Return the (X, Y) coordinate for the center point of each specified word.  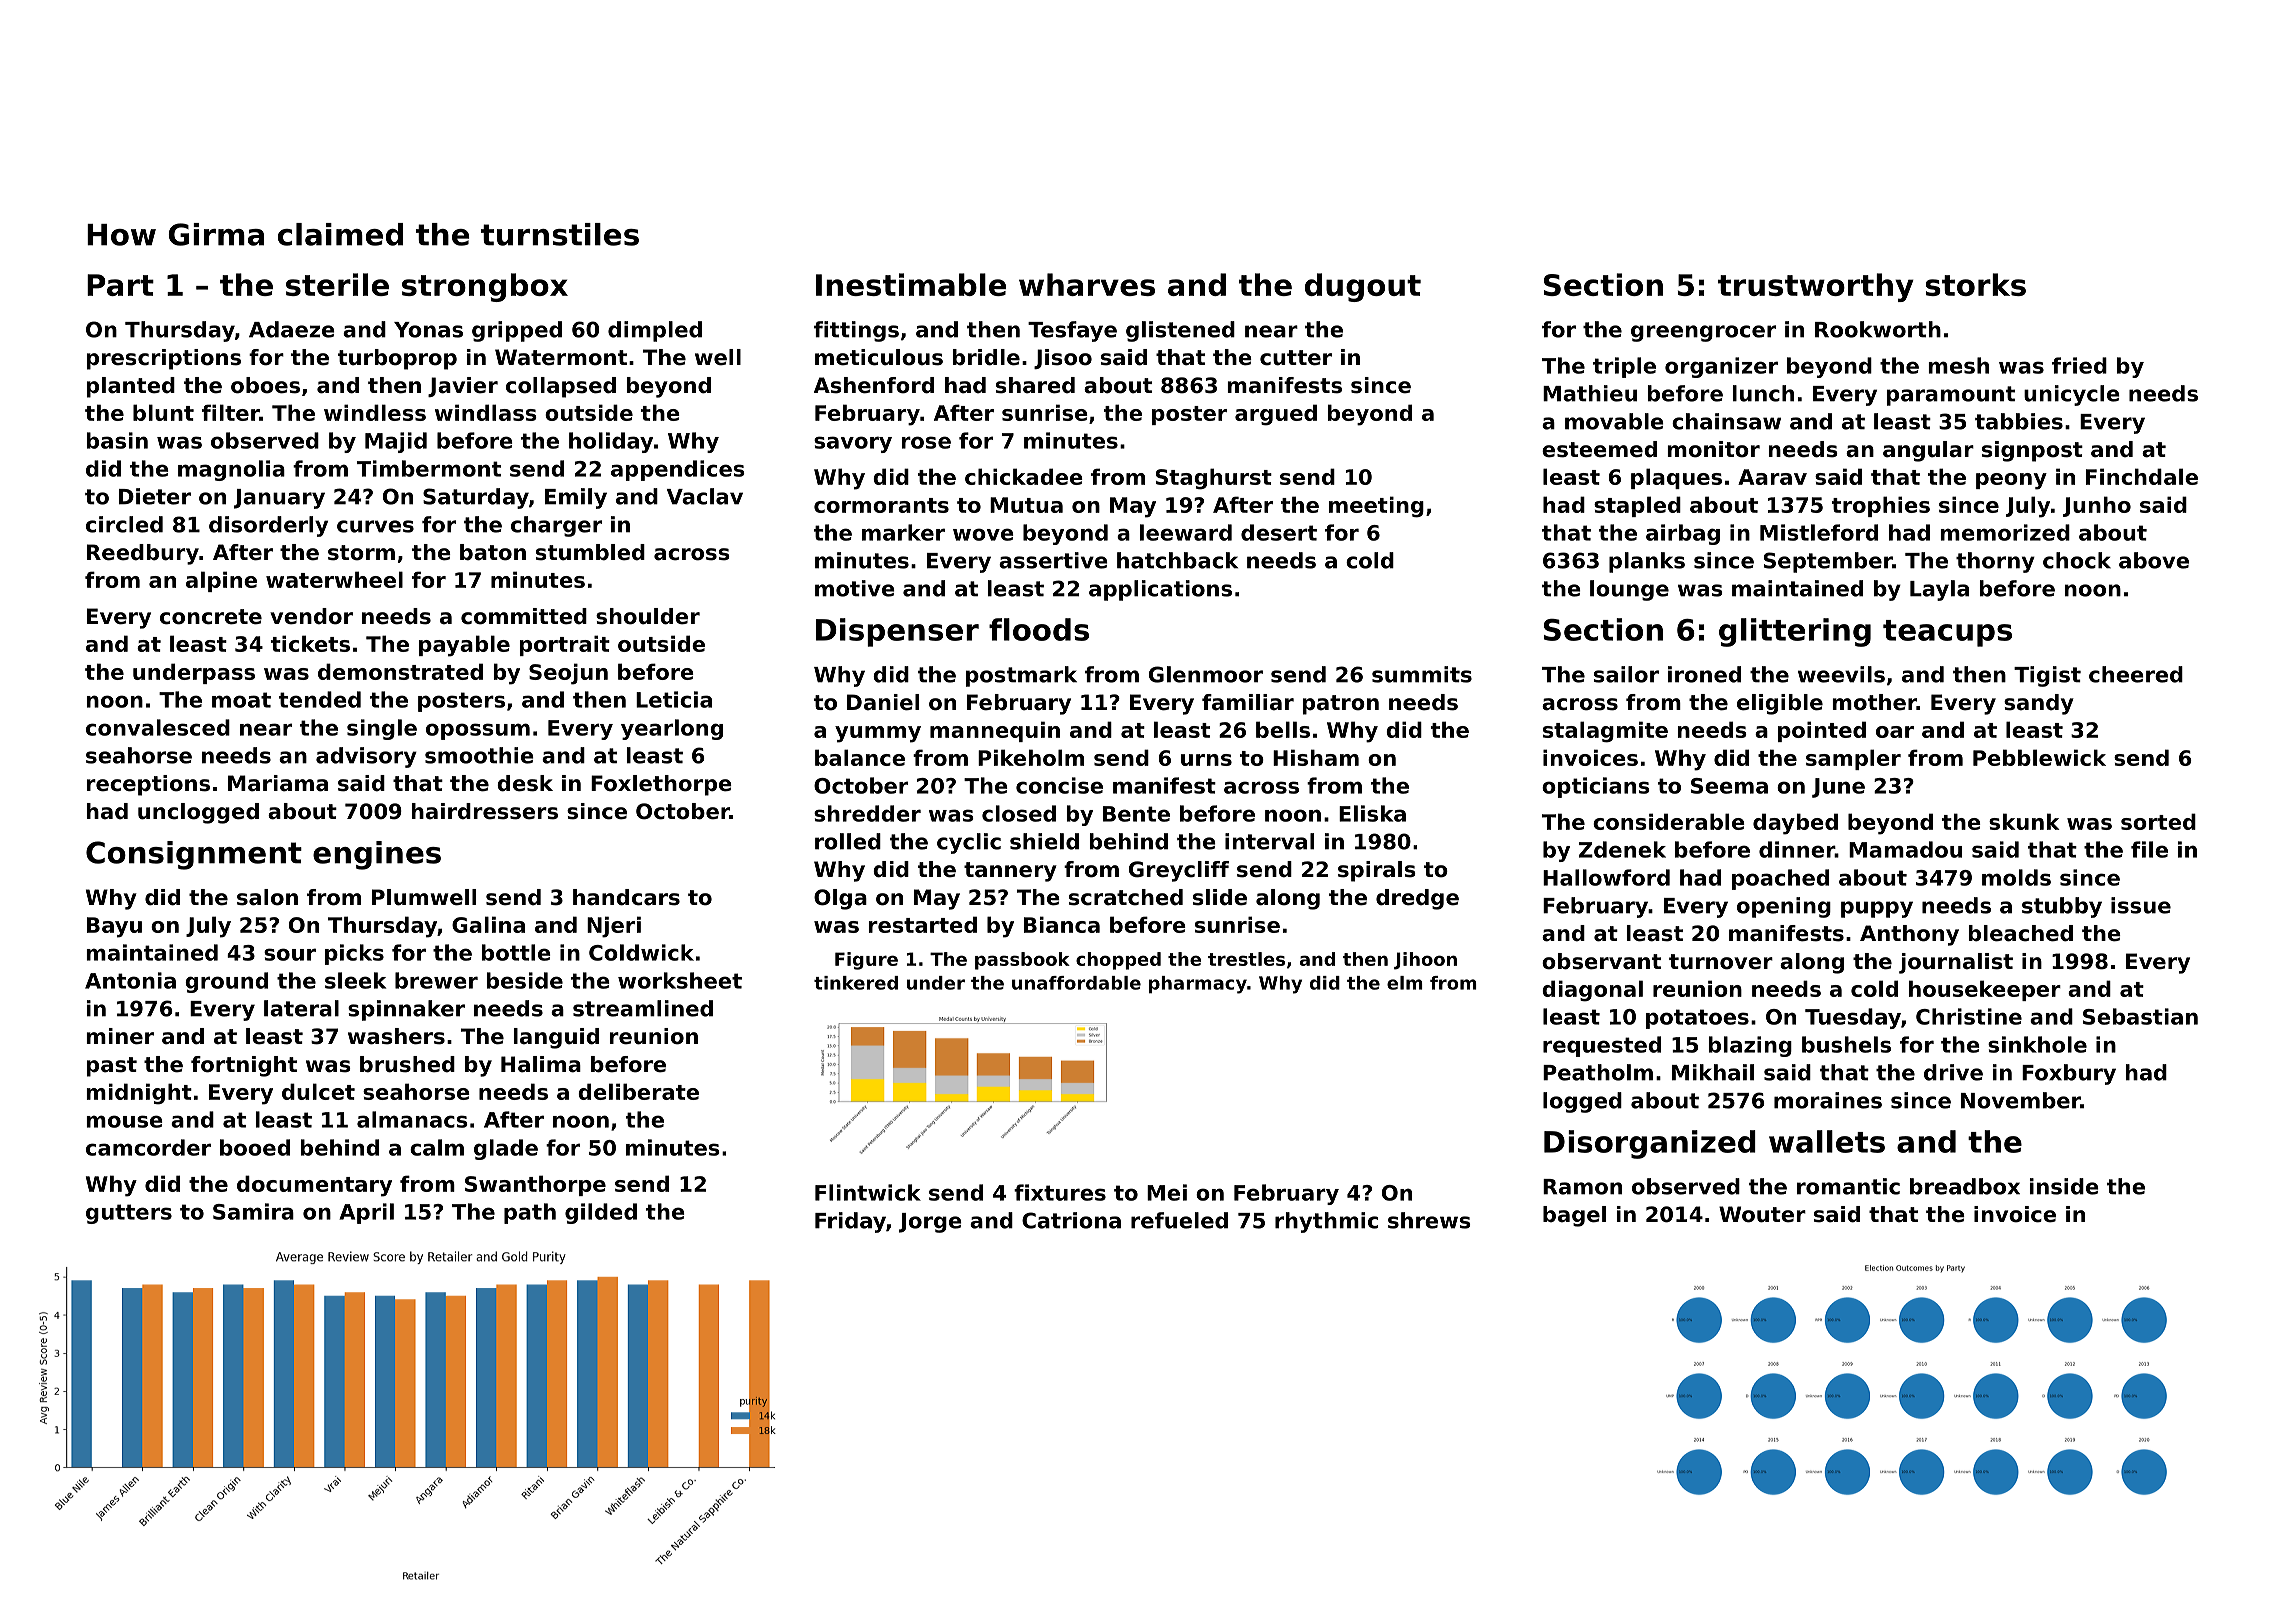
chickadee (1024, 476)
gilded (601, 1213)
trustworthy (1816, 287)
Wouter (1762, 1214)
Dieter (155, 496)
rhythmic (1326, 1222)
